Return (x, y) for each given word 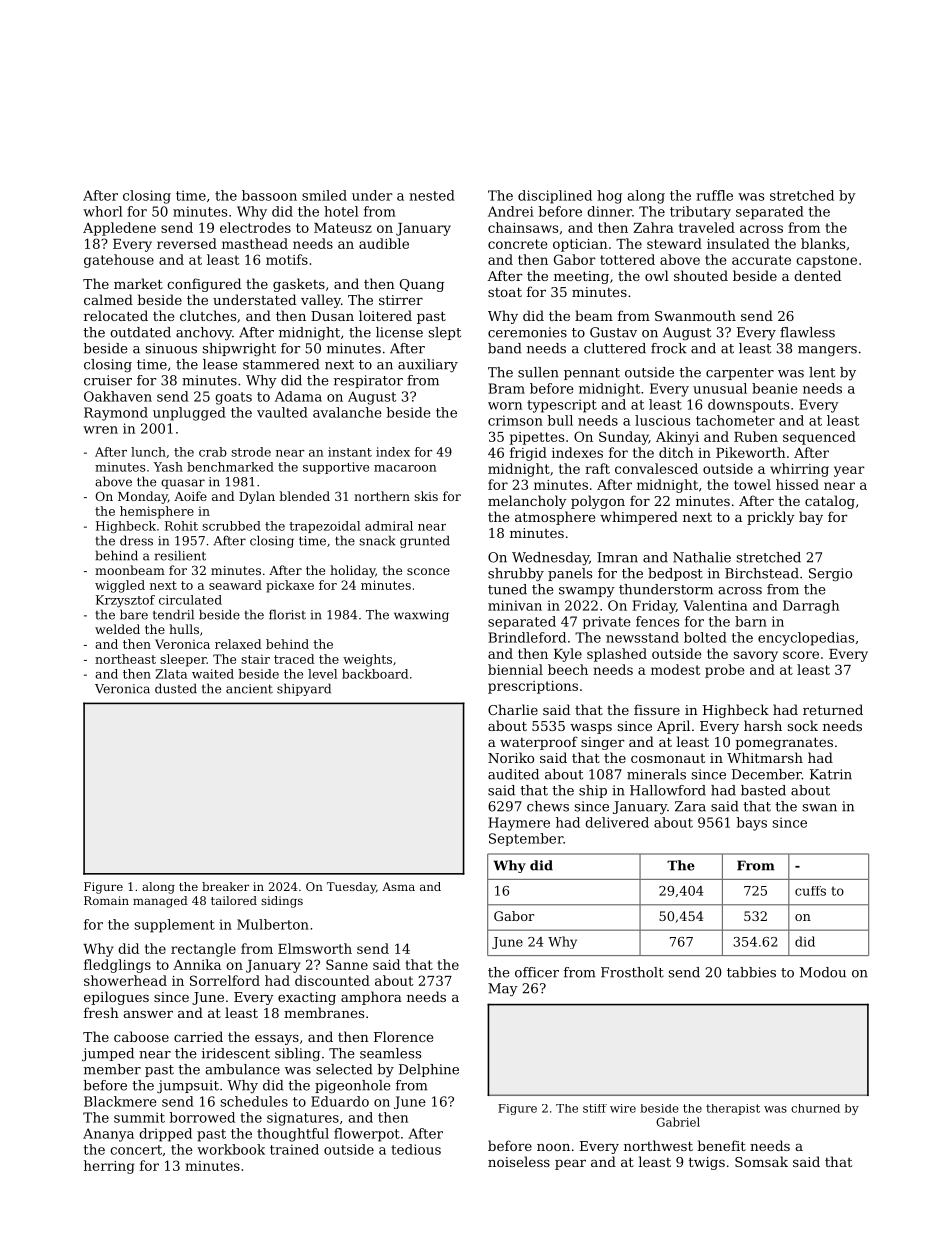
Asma (398, 886)
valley (321, 301)
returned (833, 709)
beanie (775, 388)
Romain (106, 900)
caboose (141, 1036)
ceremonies (527, 332)
